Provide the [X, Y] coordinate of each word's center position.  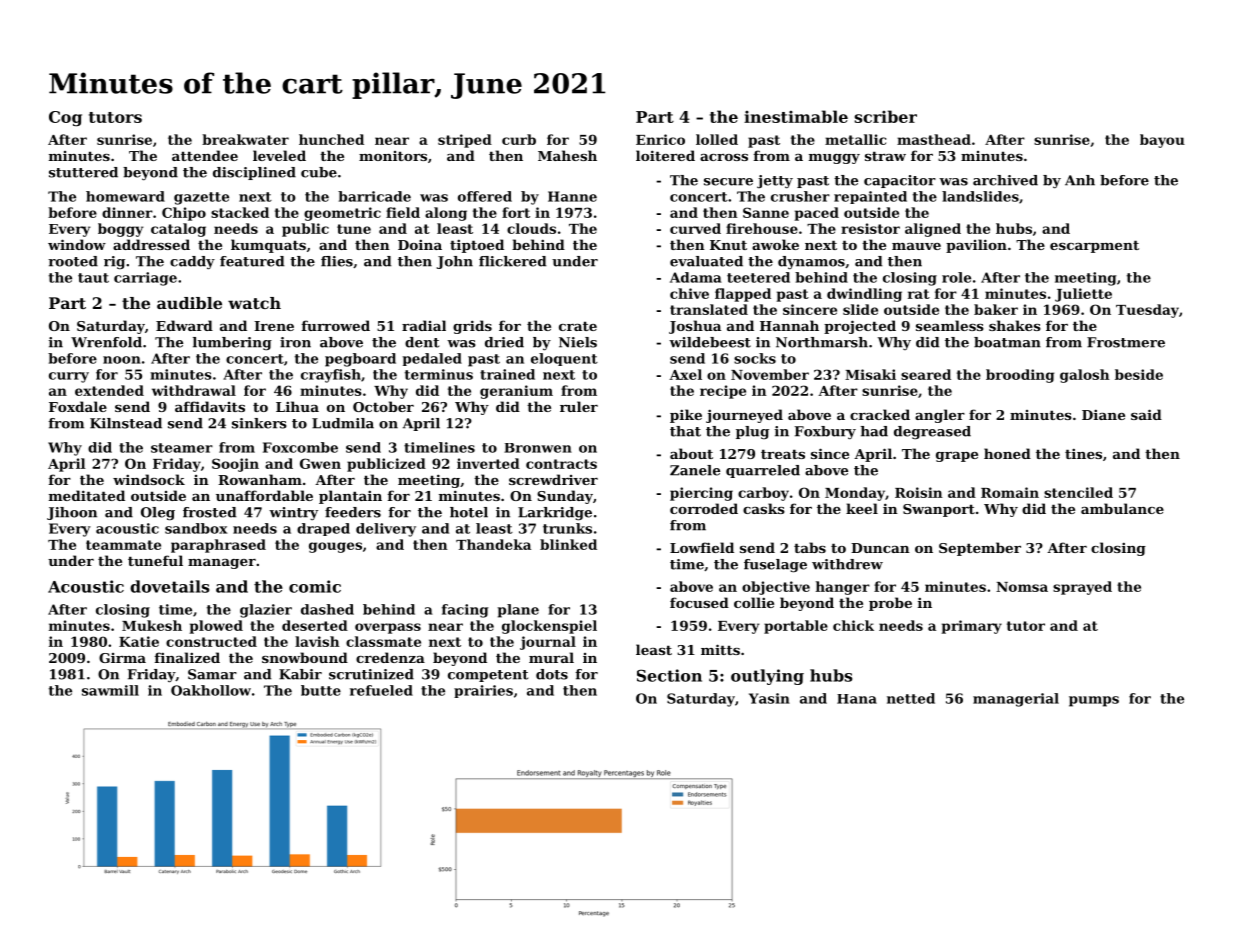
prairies [483, 691]
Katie [139, 641]
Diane [1103, 414]
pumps [1094, 701]
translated [709, 309]
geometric [342, 214]
